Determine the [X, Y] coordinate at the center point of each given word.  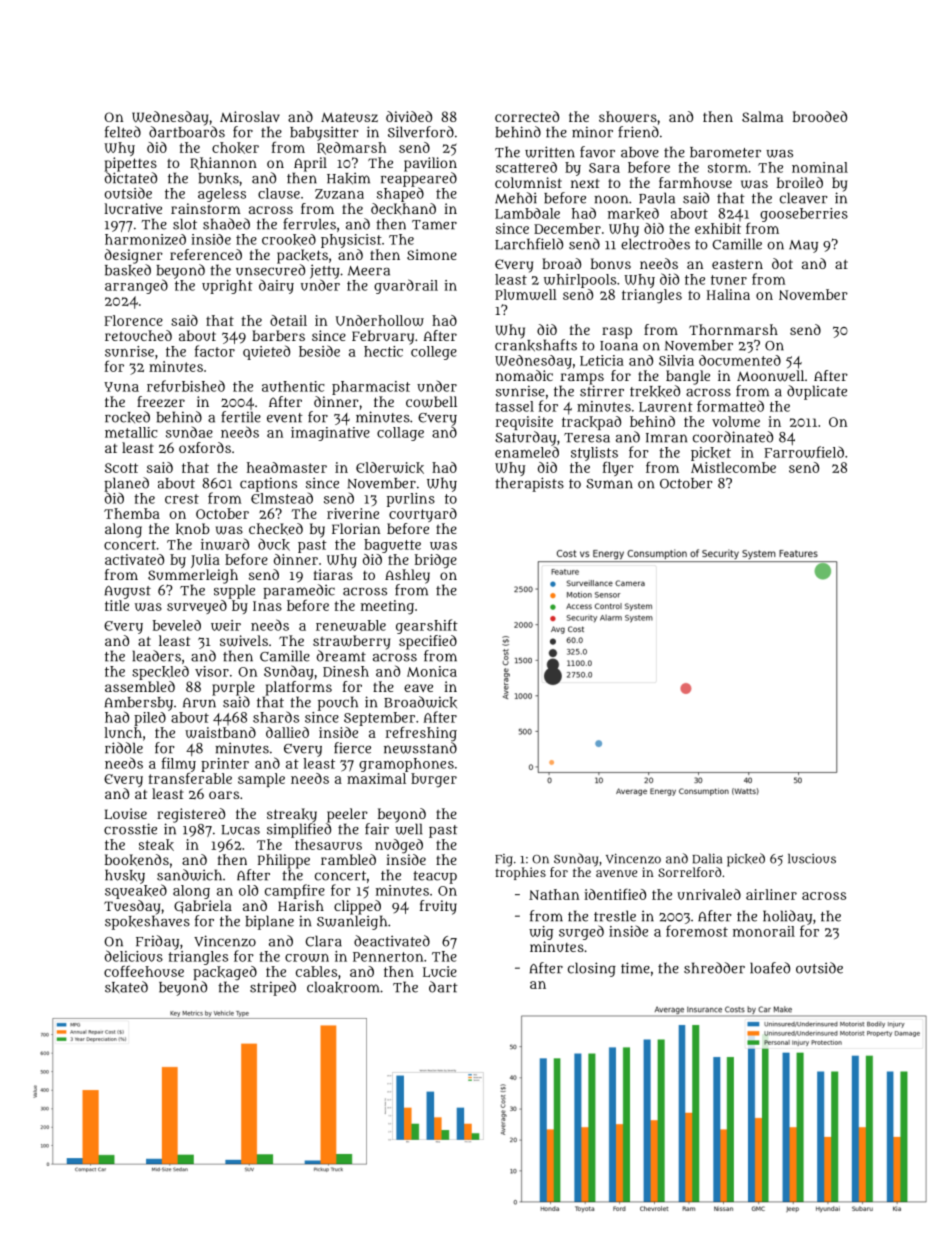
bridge [436, 561]
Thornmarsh [733, 329]
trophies [520, 873]
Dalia [707, 858]
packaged [225, 973]
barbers [278, 335]
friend [638, 132]
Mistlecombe [733, 467]
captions [268, 484]
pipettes [131, 164]
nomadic [524, 375]
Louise [125, 814]
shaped [400, 194]
